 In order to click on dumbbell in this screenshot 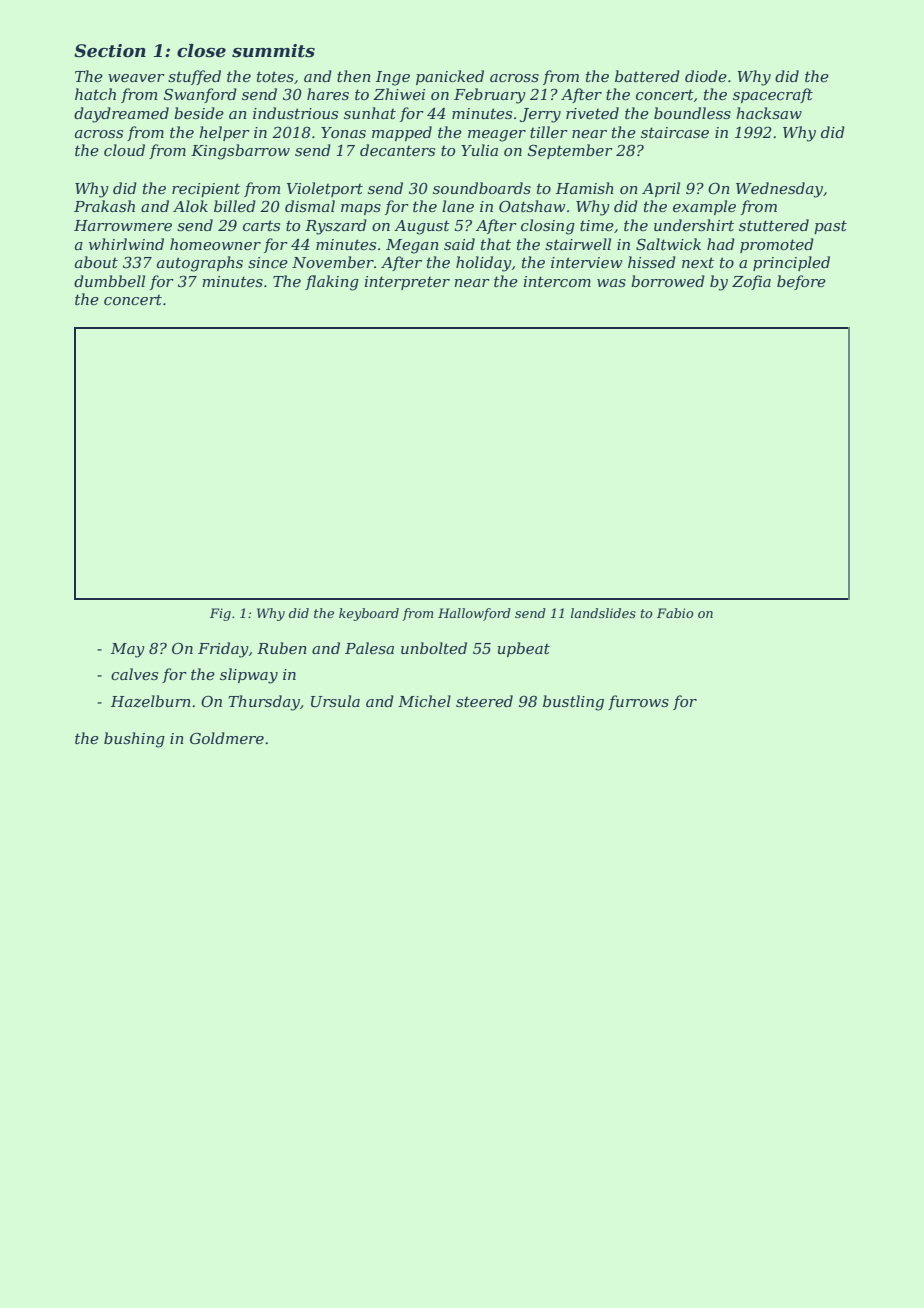, I will do `click(109, 281)`.
